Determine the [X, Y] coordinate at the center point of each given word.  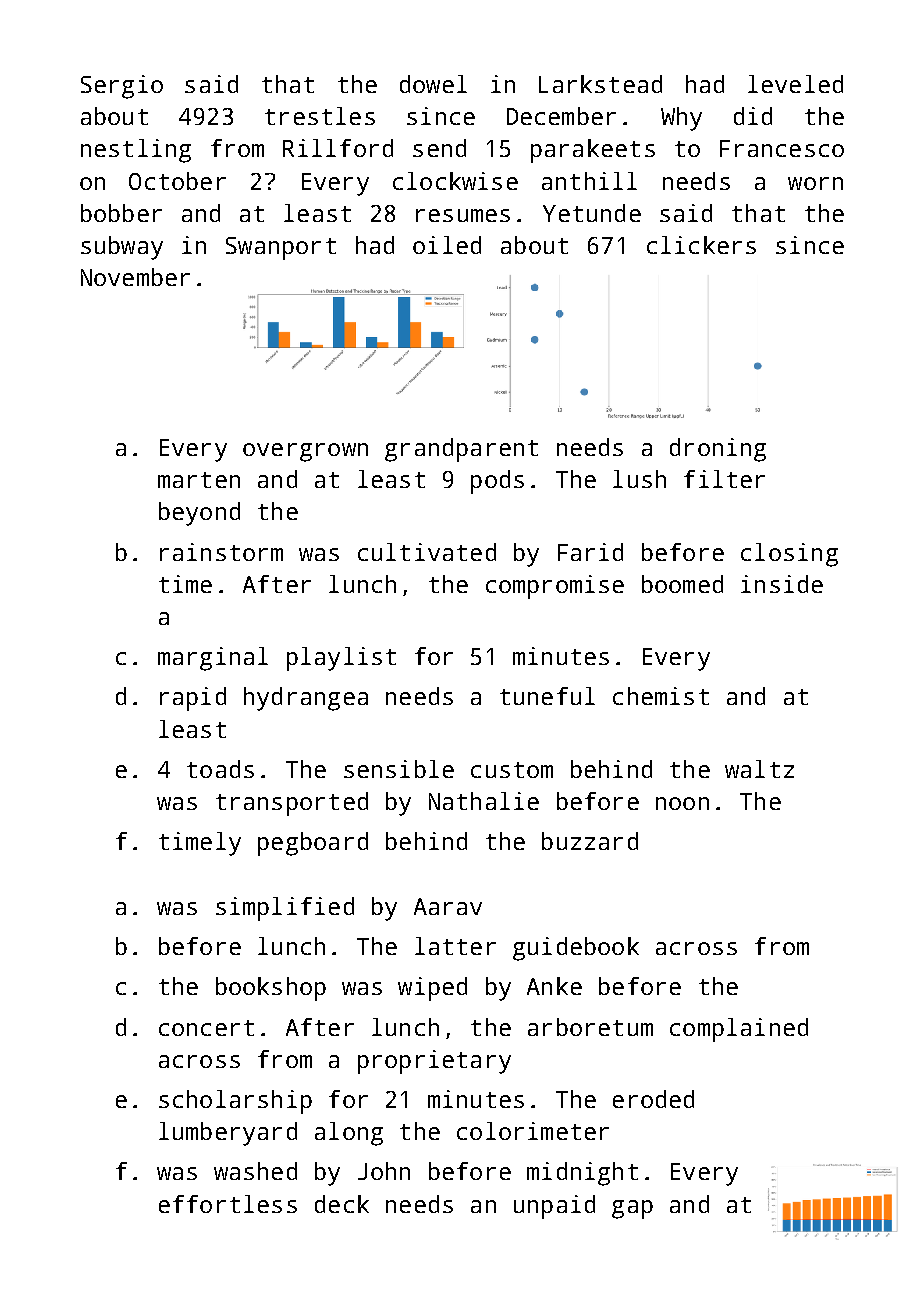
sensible [399, 769]
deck [342, 1204]
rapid [193, 699]
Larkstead [600, 84]
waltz [759, 769]
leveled [795, 84]
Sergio [122, 87]
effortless [228, 1204]
